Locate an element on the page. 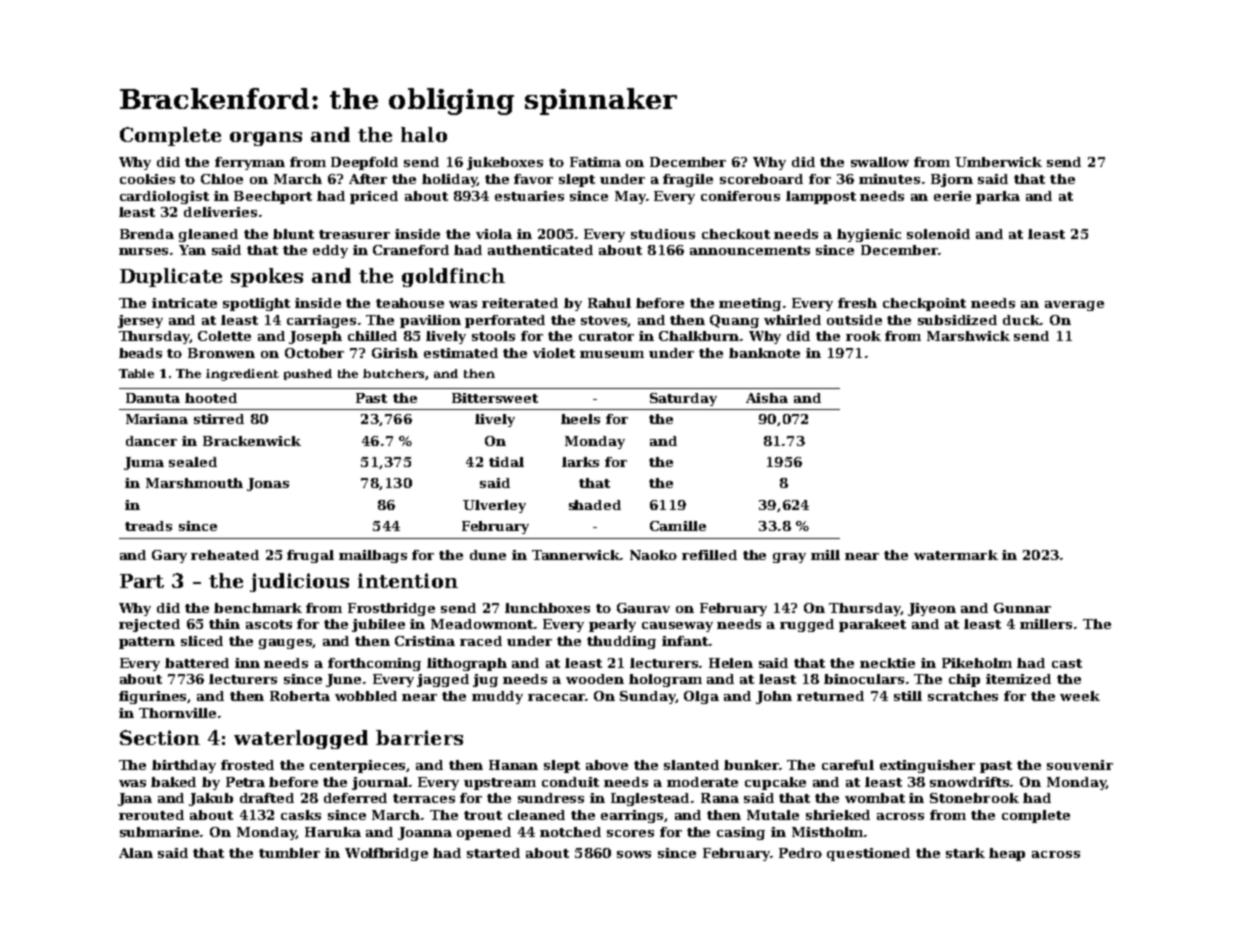 The height and width of the image is (952, 1233). Rahul is located at coordinates (609, 303).
